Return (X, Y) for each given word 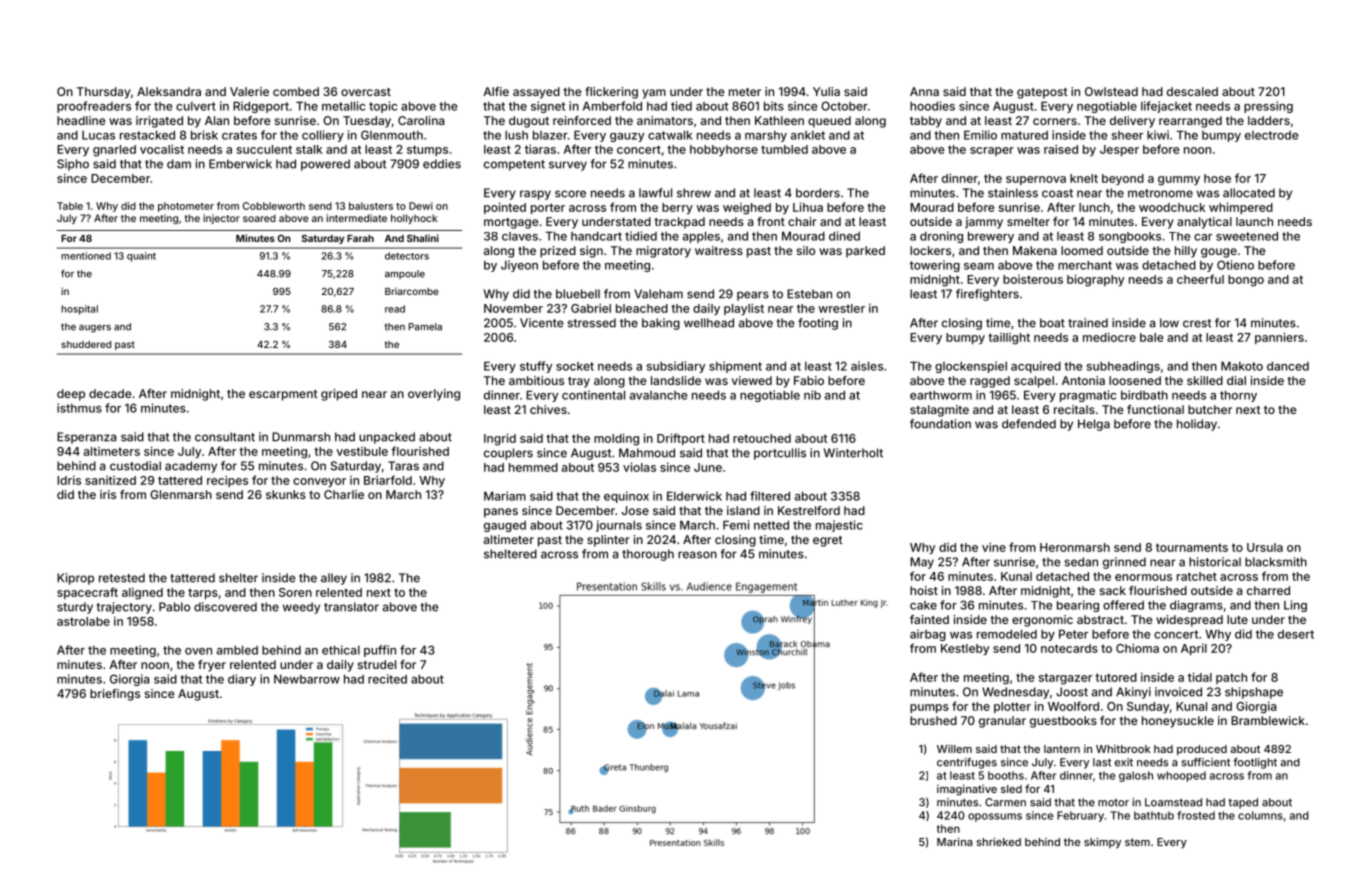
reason (697, 555)
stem (1137, 842)
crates (239, 135)
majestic (839, 526)
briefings (115, 695)
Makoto (1242, 366)
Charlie (344, 494)
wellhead (709, 323)
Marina (954, 841)
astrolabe (83, 621)
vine (994, 547)
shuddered (86, 344)
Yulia (826, 91)
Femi (736, 525)
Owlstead (1111, 91)
